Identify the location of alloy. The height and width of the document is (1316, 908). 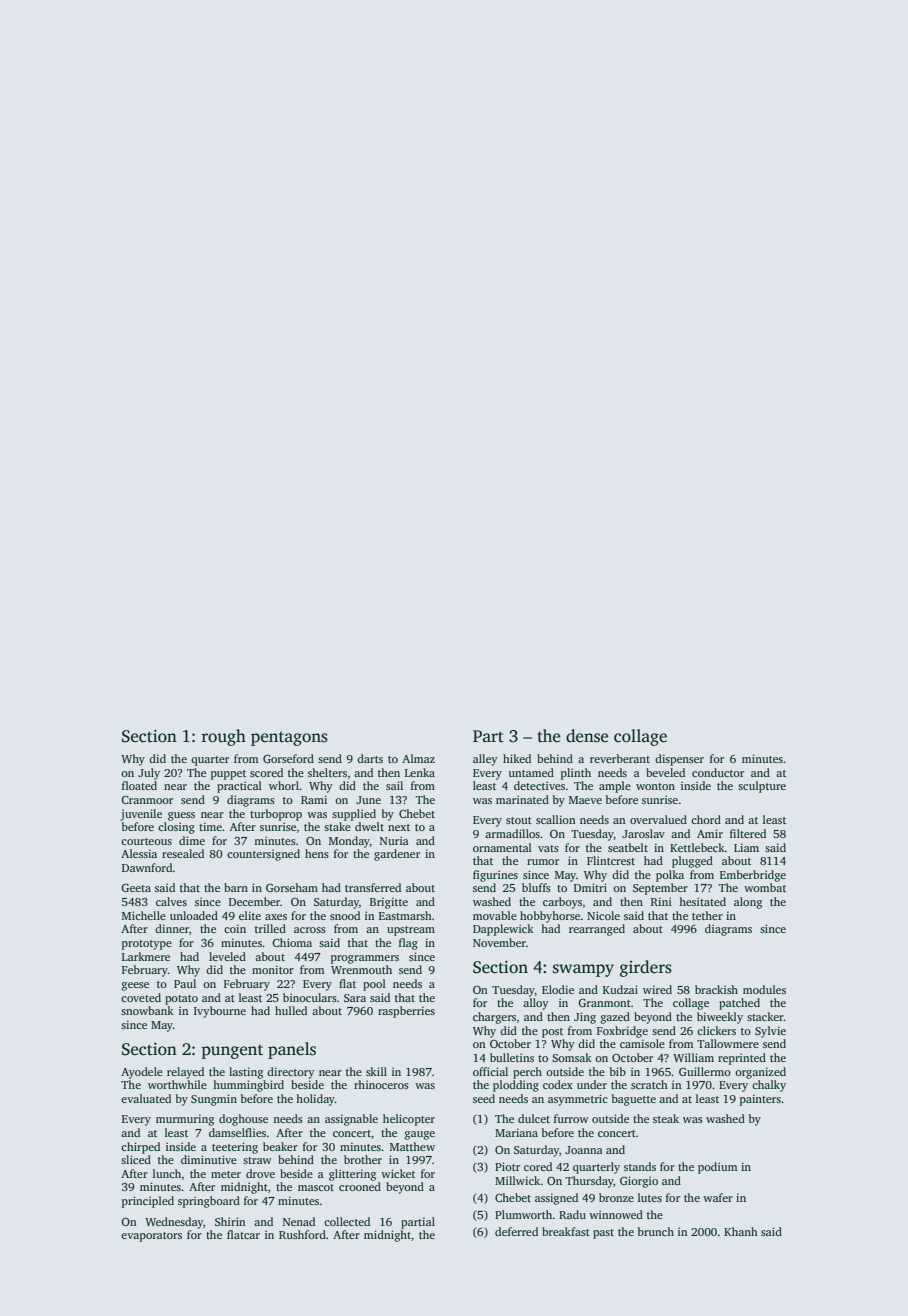
(536, 1004).
